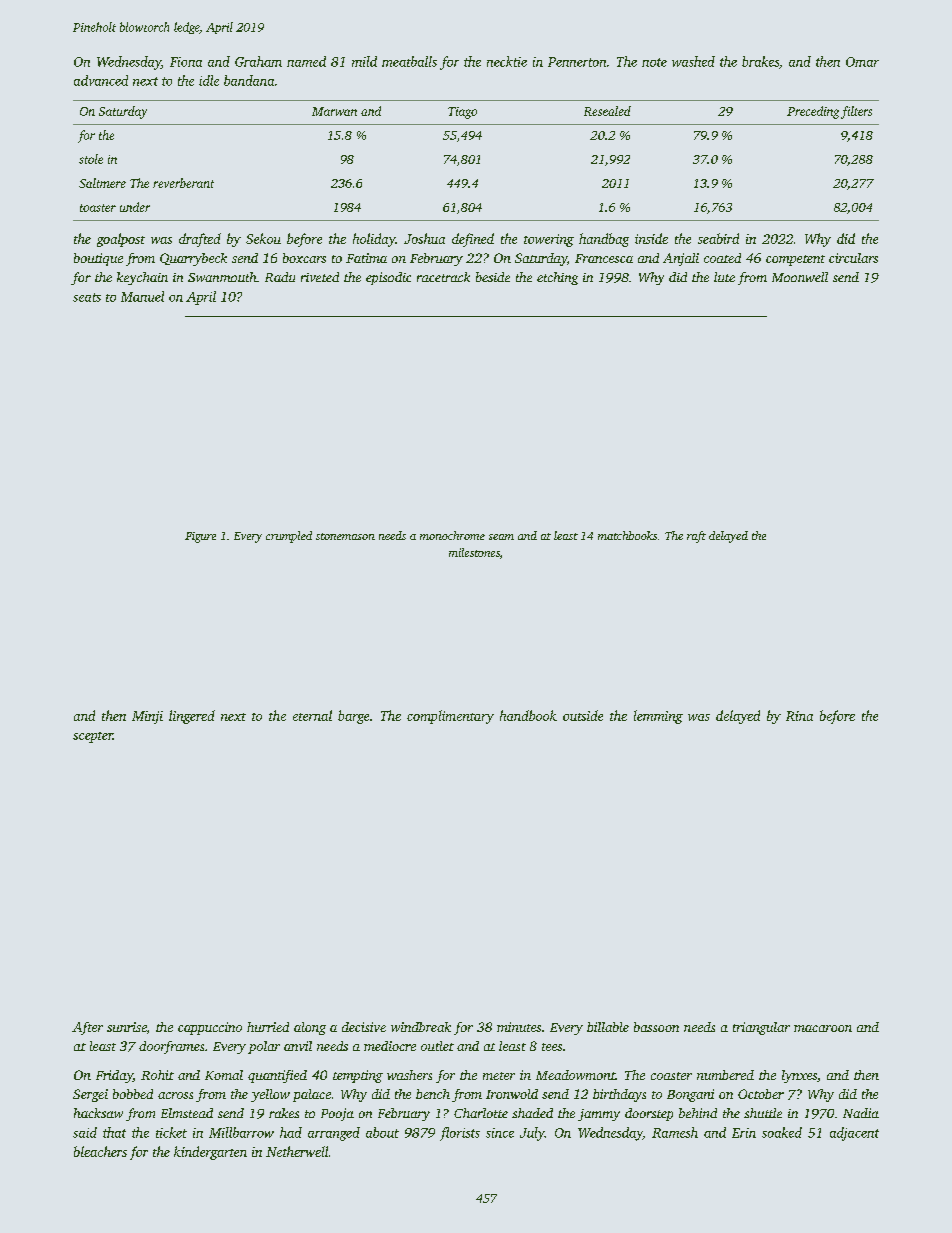  What do you see at coordinates (671, 1076) in the screenshot?
I see `coaster` at bounding box center [671, 1076].
